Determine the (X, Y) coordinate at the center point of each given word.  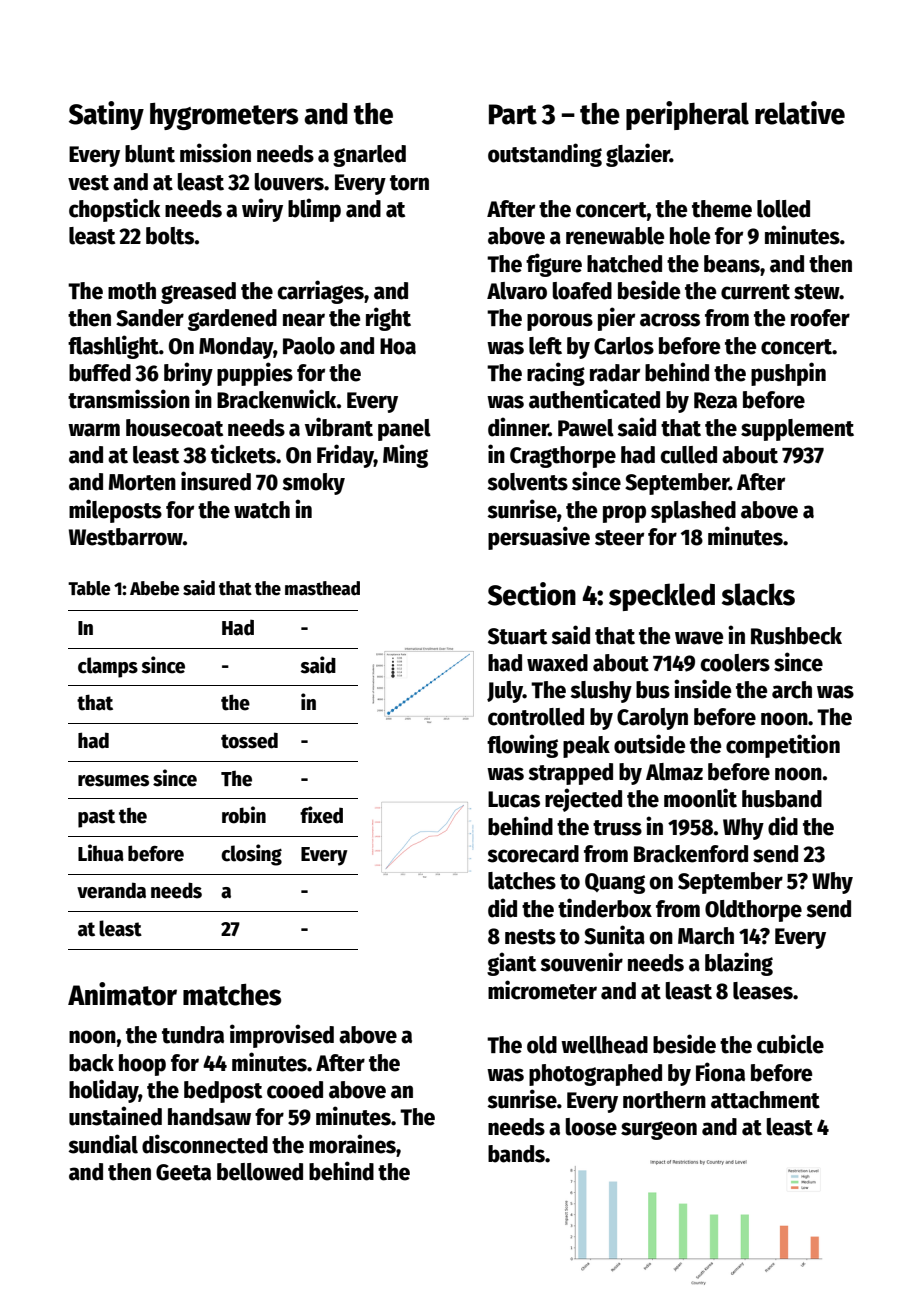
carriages (320, 292)
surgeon (659, 1130)
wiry (262, 210)
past (96, 818)
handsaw (209, 1117)
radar (615, 373)
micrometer (542, 990)
